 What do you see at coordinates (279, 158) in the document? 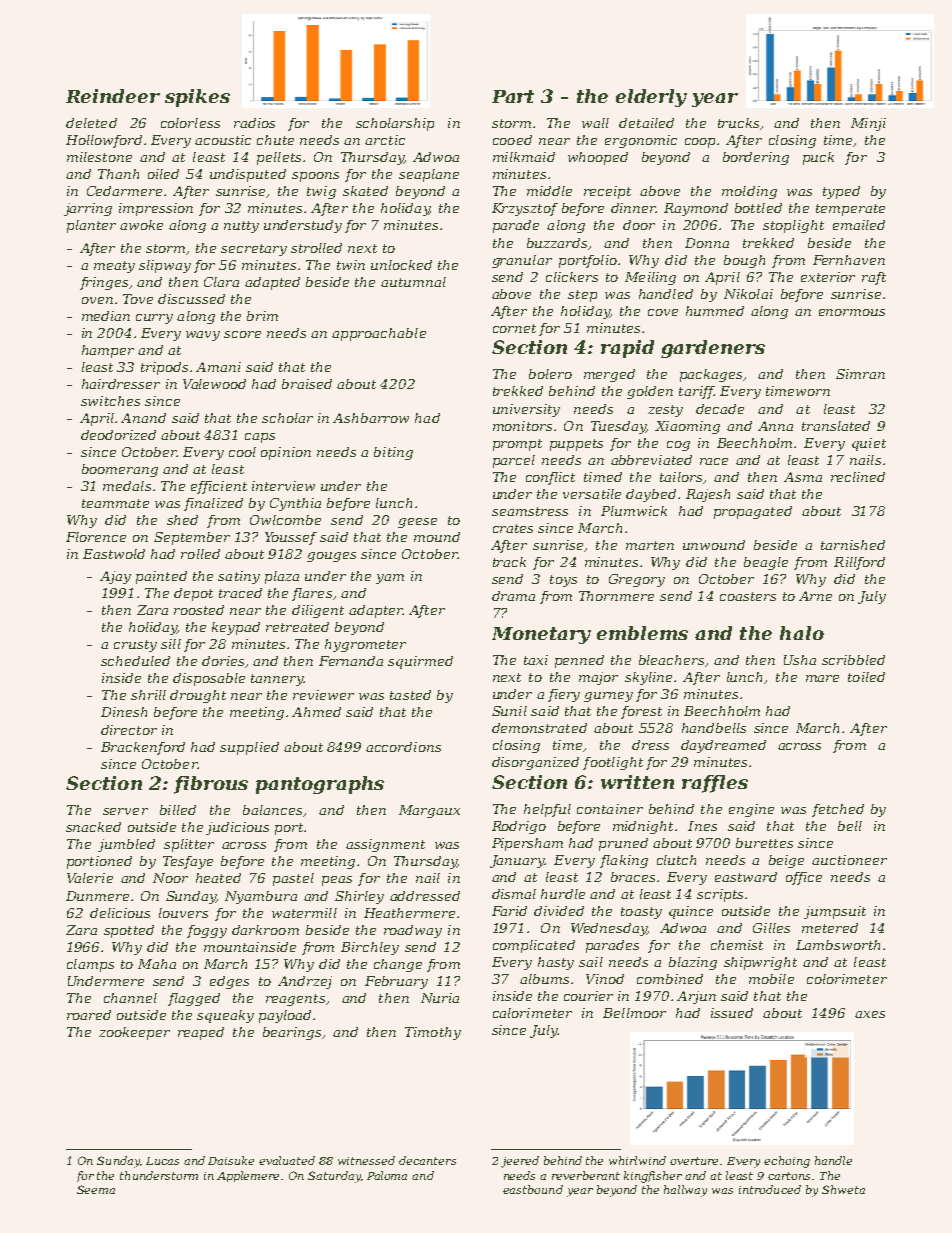
I see `pellets` at bounding box center [279, 158].
